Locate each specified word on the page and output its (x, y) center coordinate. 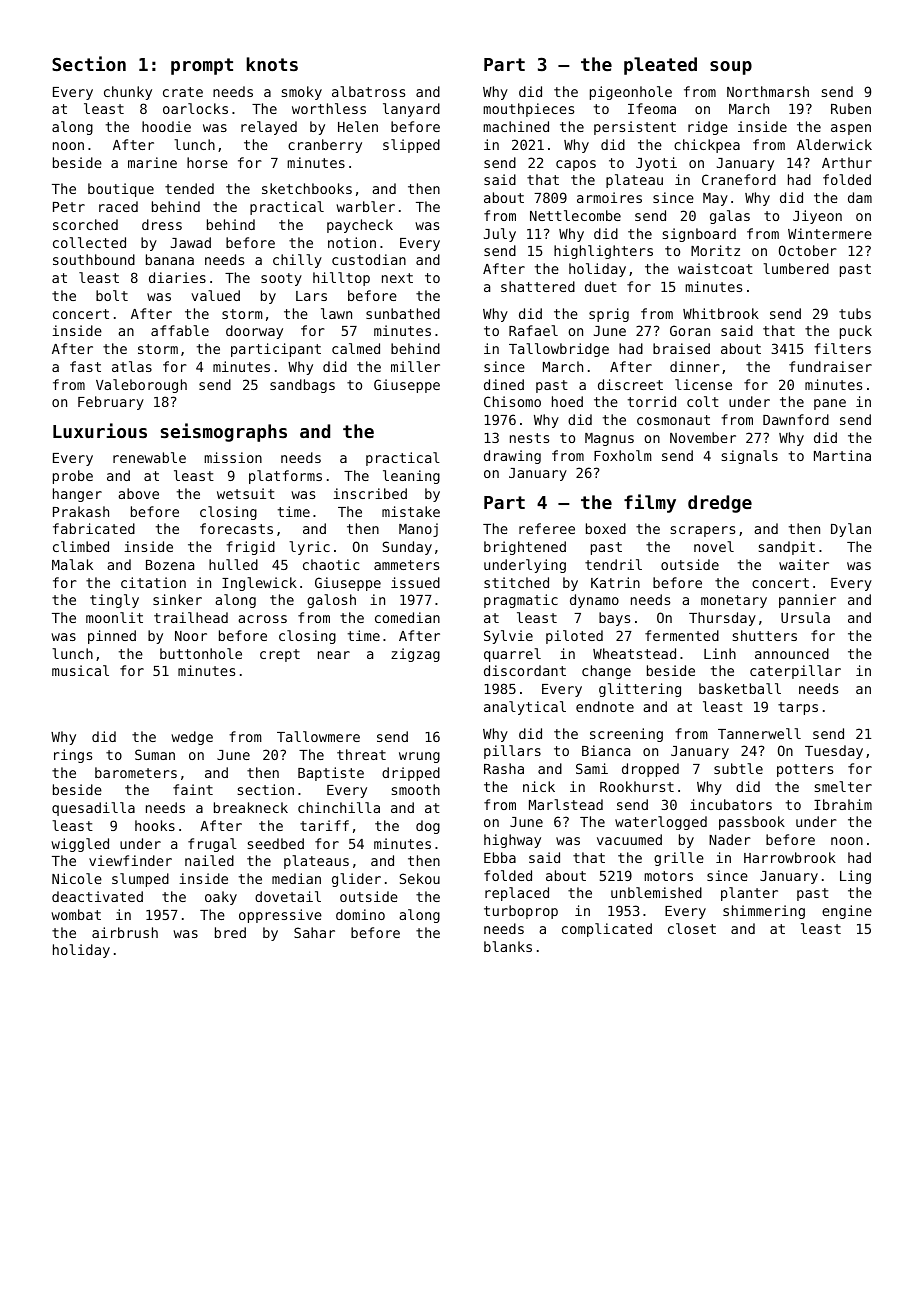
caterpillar (795, 672)
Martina (842, 455)
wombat (76, 914)
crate (183, 92)
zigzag (415, 655)
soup (731, 68)
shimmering (764, 912)
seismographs (224, 432)
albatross (368, 91)
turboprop (521, 912)
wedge (192, 738)
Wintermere (830, 233)
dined (504, 384)
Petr (69, 207)
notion (352, 242)
